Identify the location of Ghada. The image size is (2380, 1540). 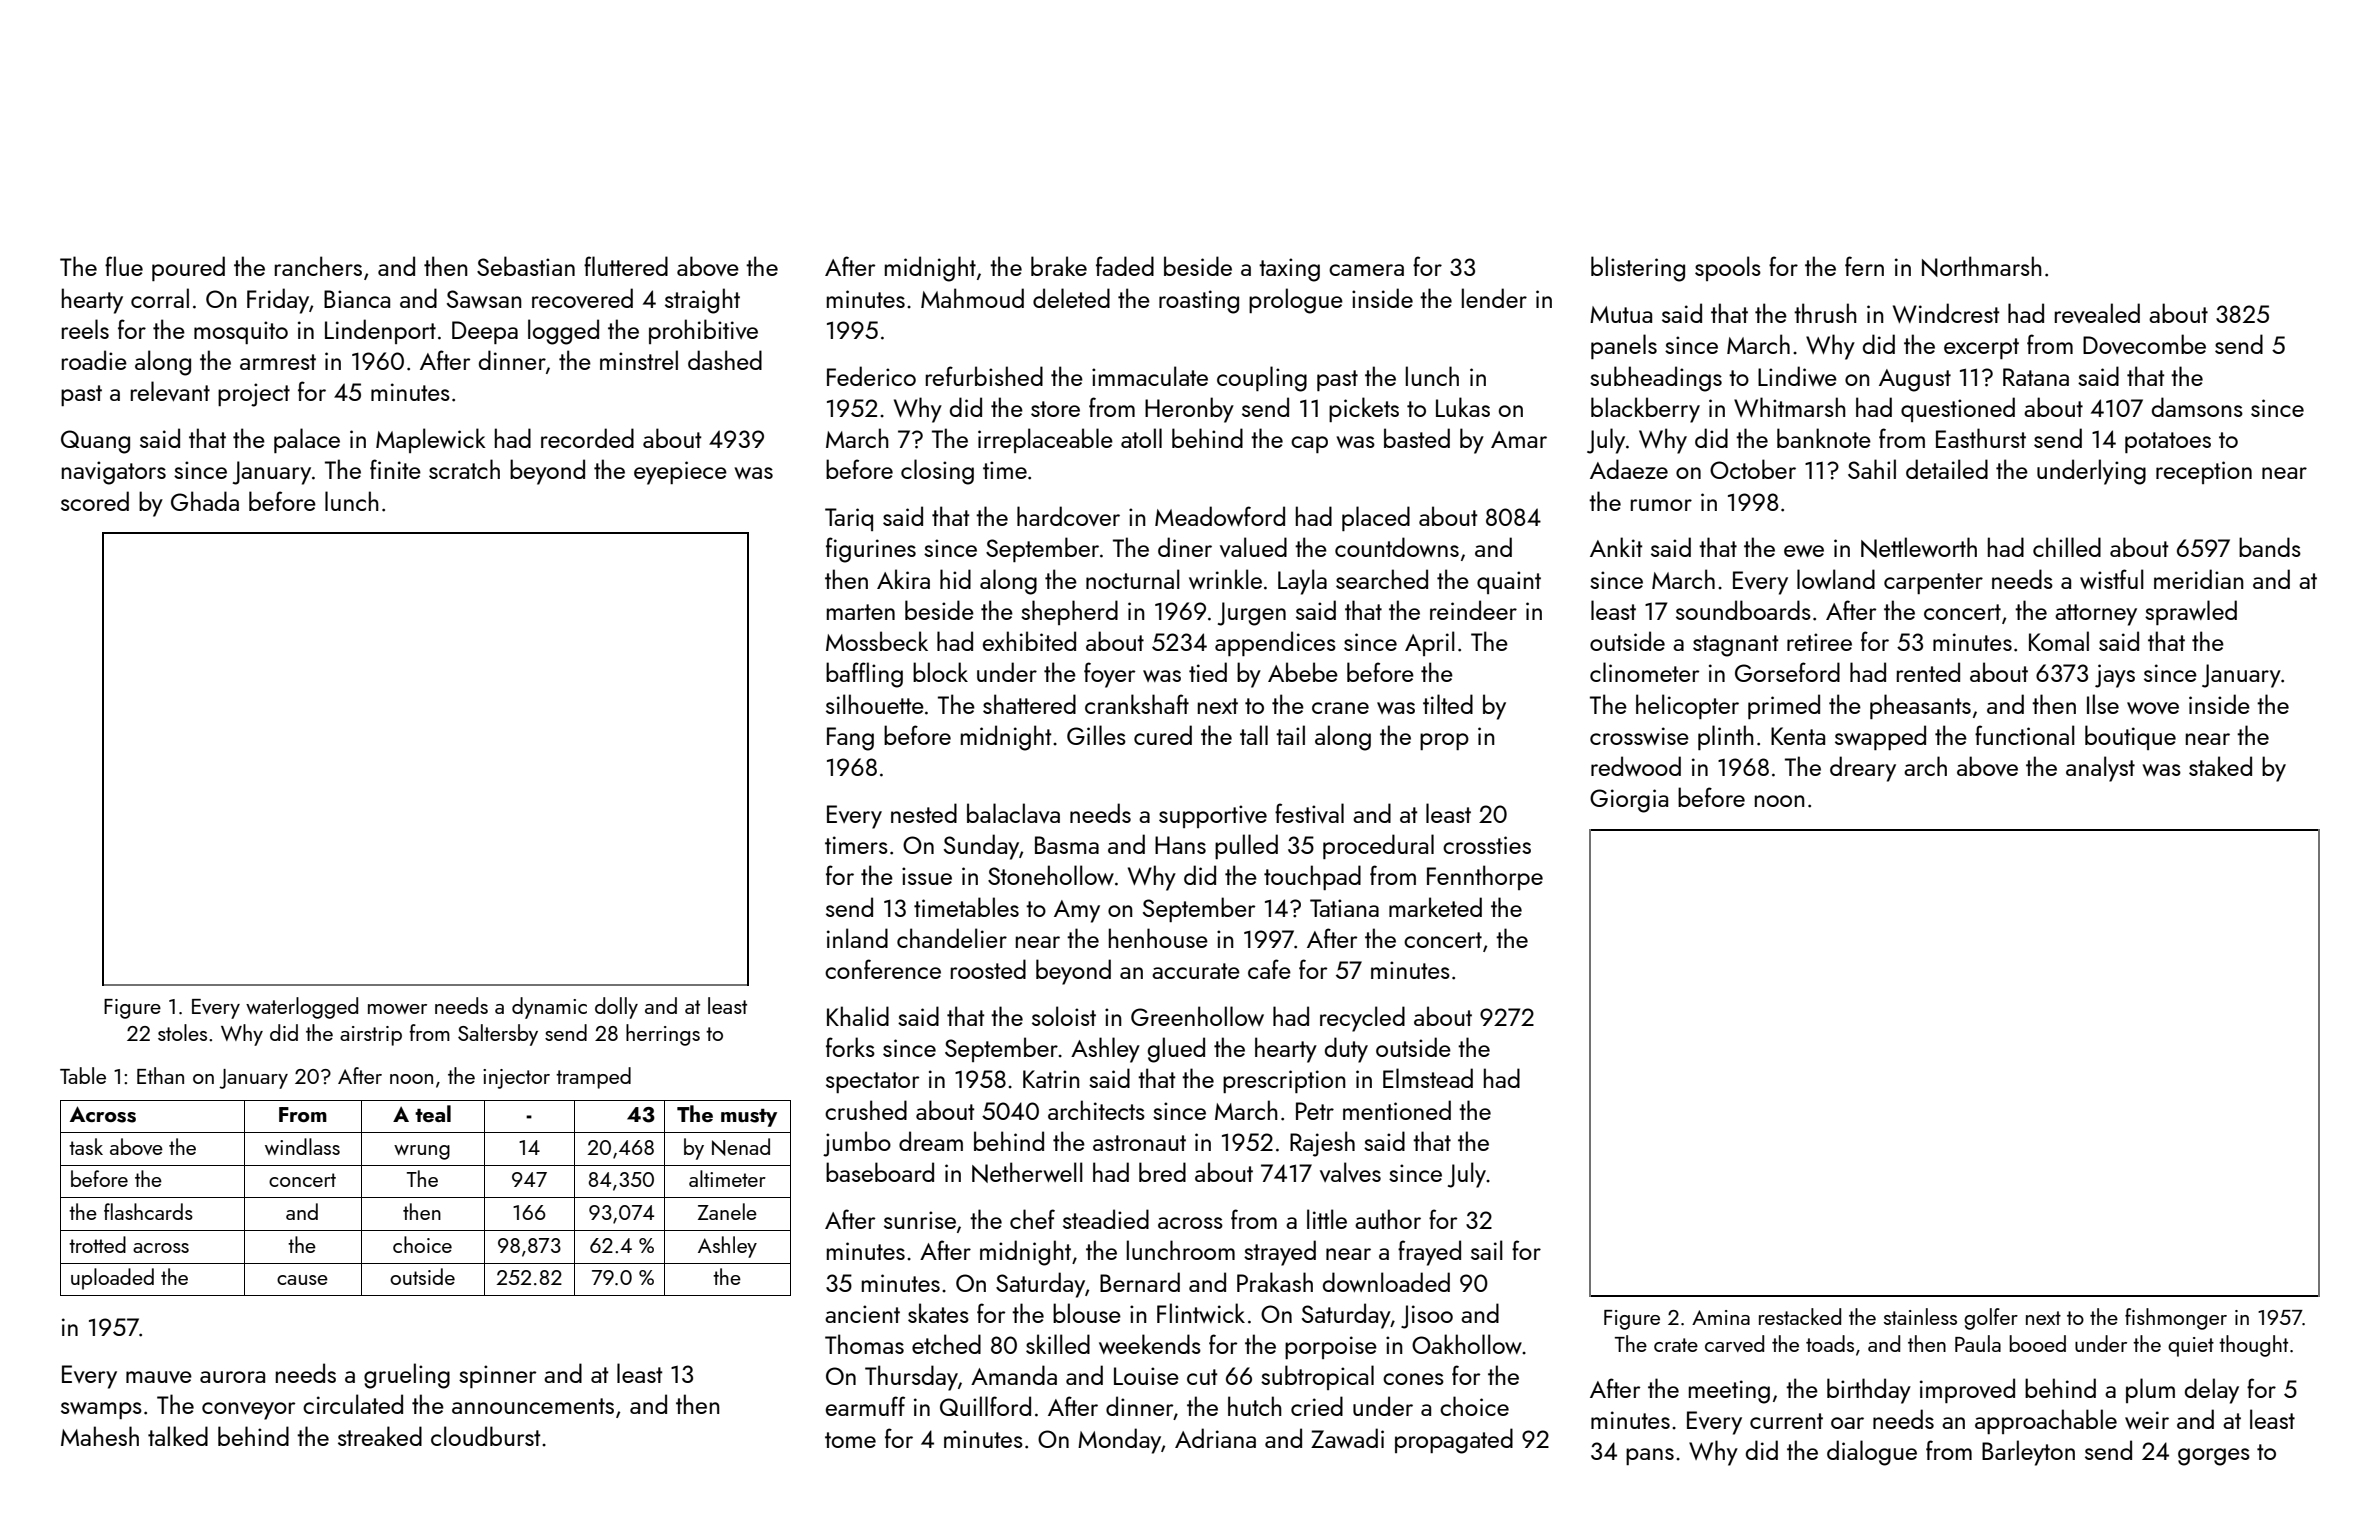
(205, 501).
